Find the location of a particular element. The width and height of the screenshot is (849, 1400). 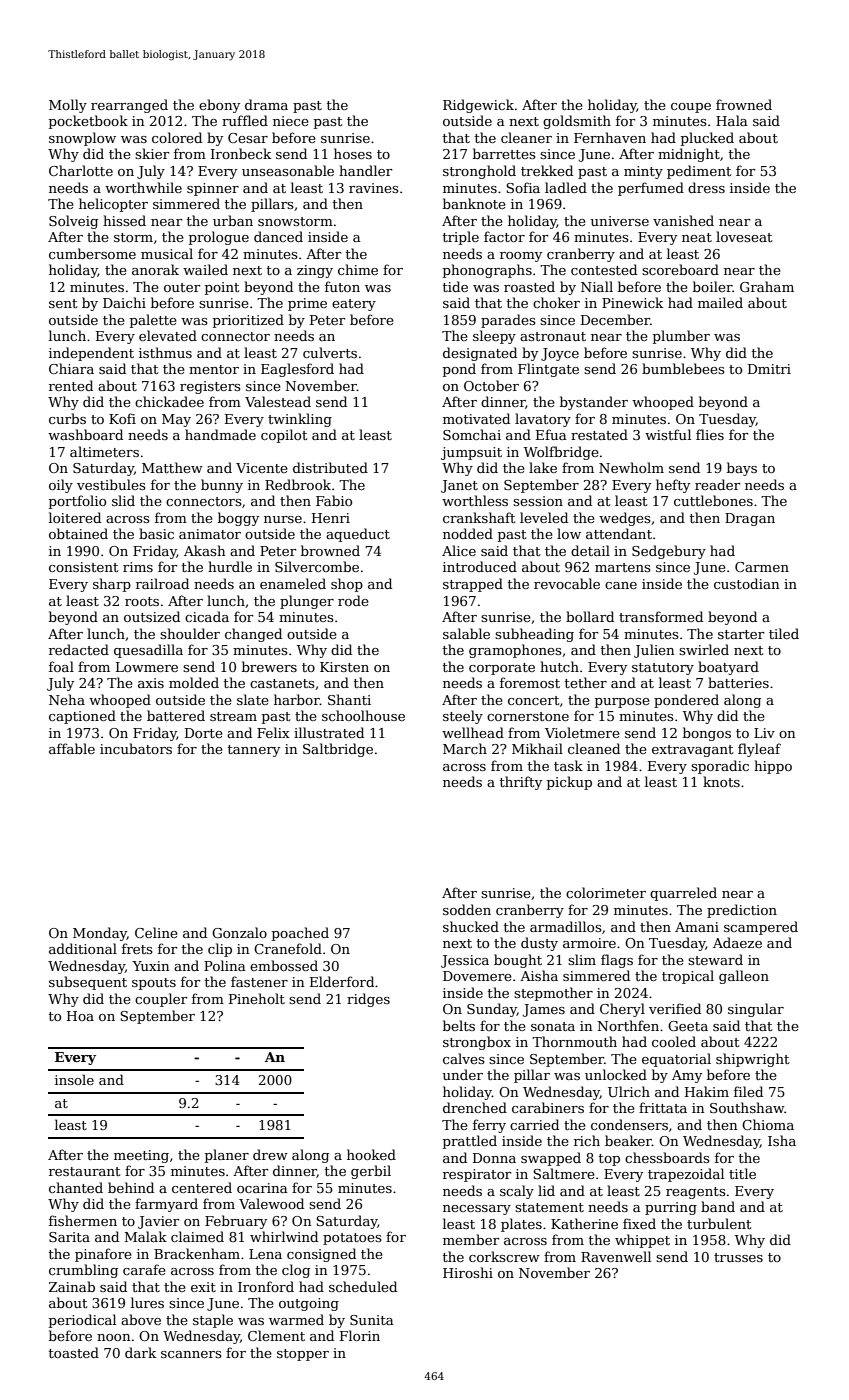

coupe is located at coordinates (691, 108).
